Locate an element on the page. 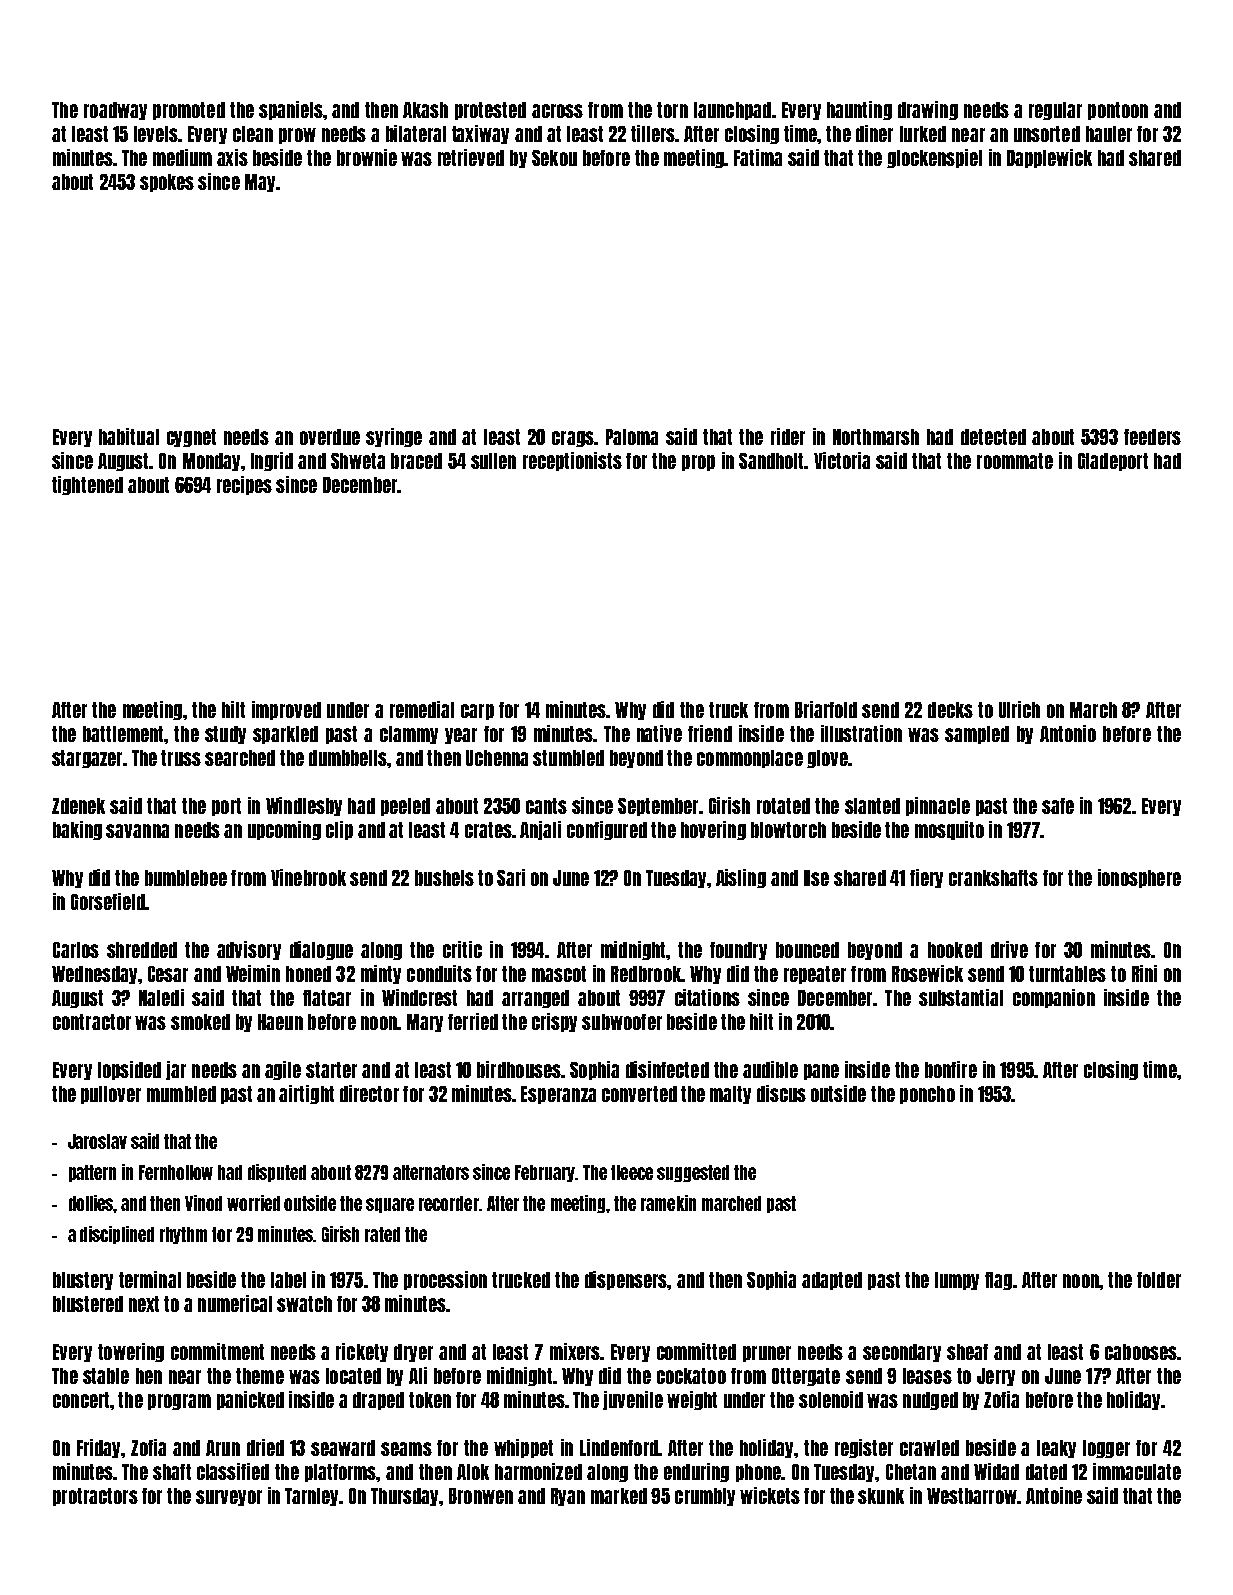 Image resolution: width=1233 pixels, height=1595 pixels. Dapplewick is located at coordinates (1049, 158).
